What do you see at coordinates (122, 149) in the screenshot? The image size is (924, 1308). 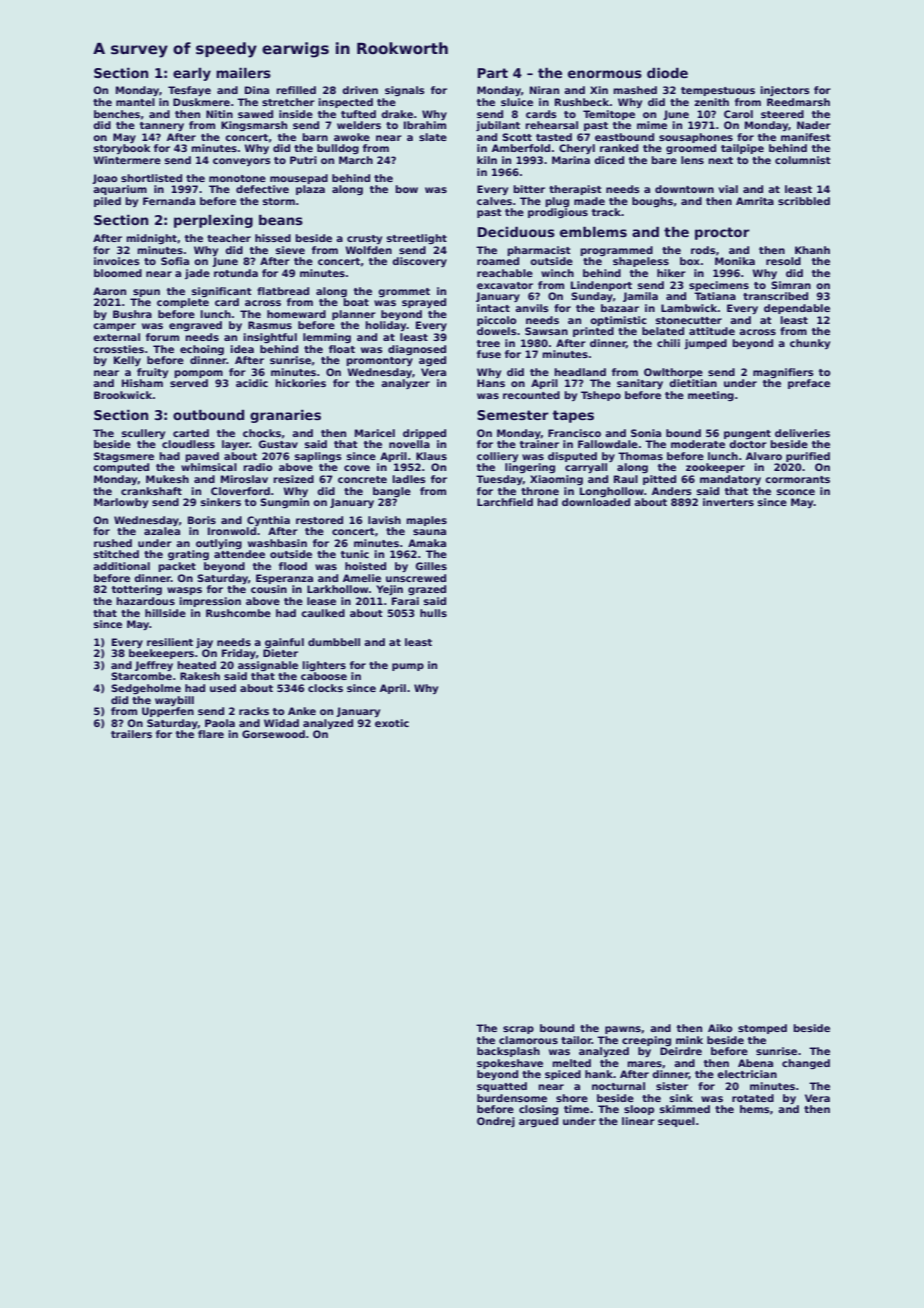 I see `storybook` at bounding box center [122, 149].
